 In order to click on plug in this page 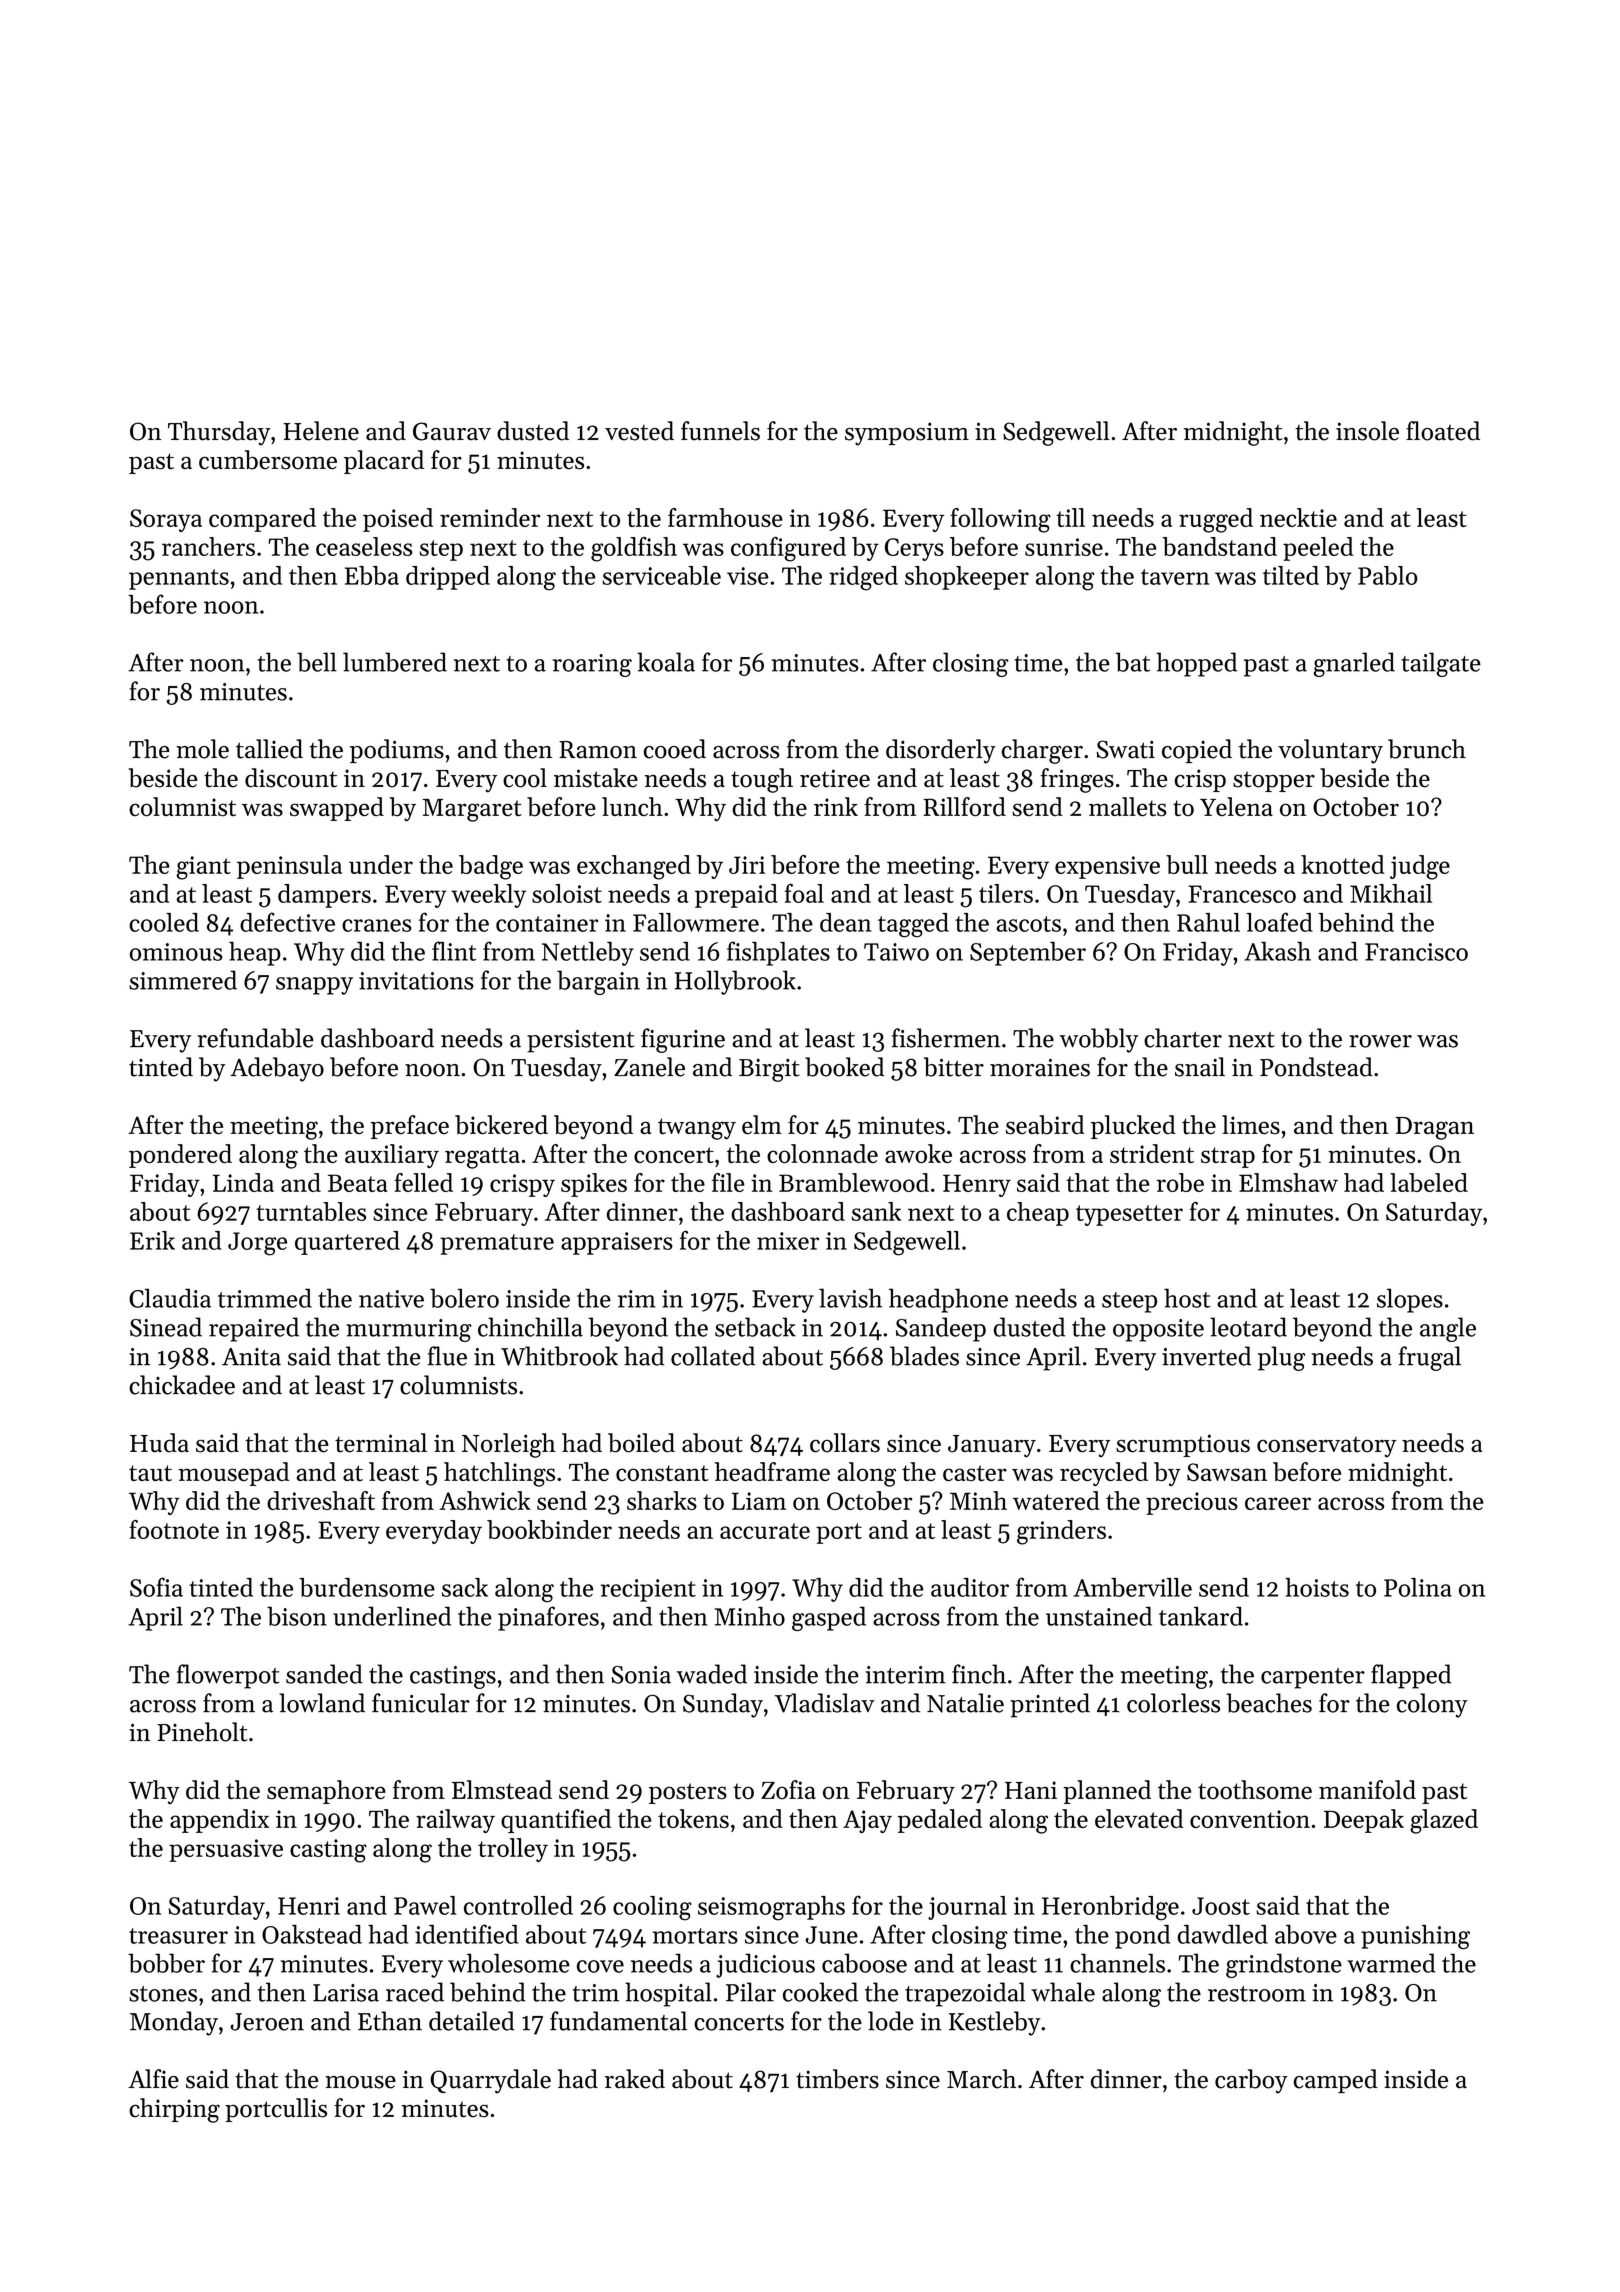, I will do `click(1281, 1358)`.
